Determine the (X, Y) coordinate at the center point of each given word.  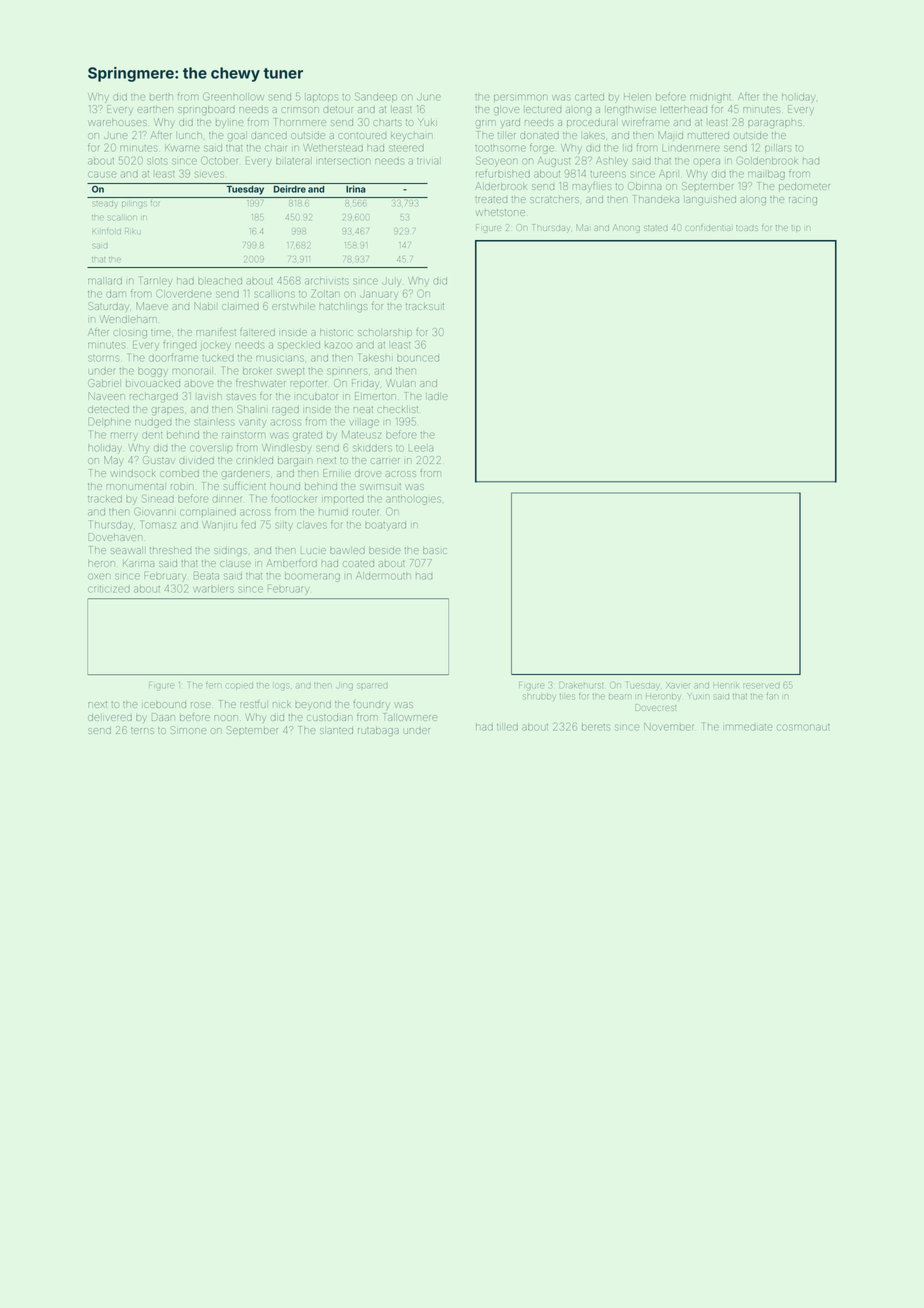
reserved (761, 685)
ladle (438, 397)
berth (161, 97)
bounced (418, 359)
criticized (109, 589)
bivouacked (153, 384)
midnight (710, 98)
